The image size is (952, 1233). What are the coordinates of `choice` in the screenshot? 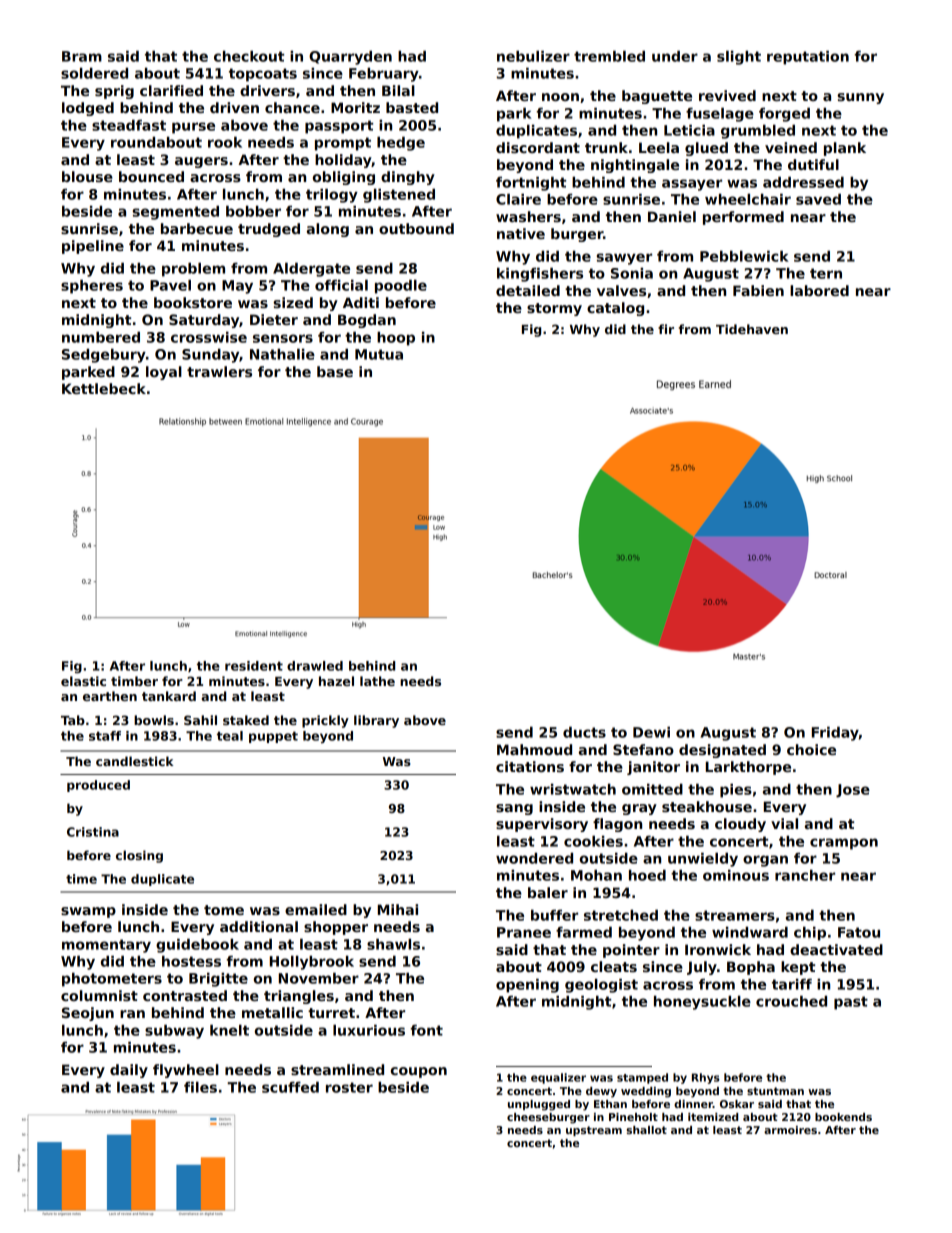 It's located at (811, 749).
